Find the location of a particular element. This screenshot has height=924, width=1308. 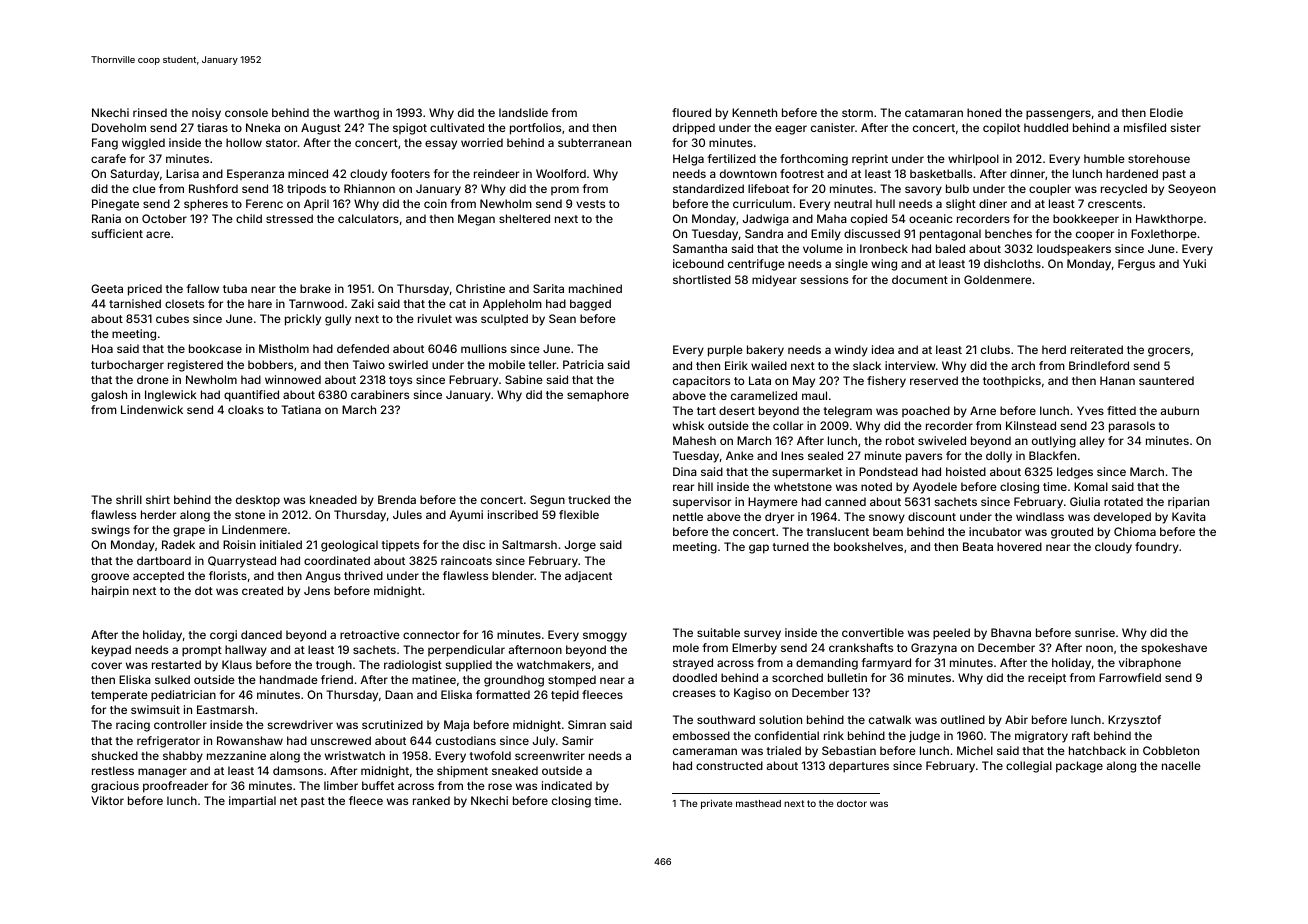

Viktor is located at coordinates (107, 800).
